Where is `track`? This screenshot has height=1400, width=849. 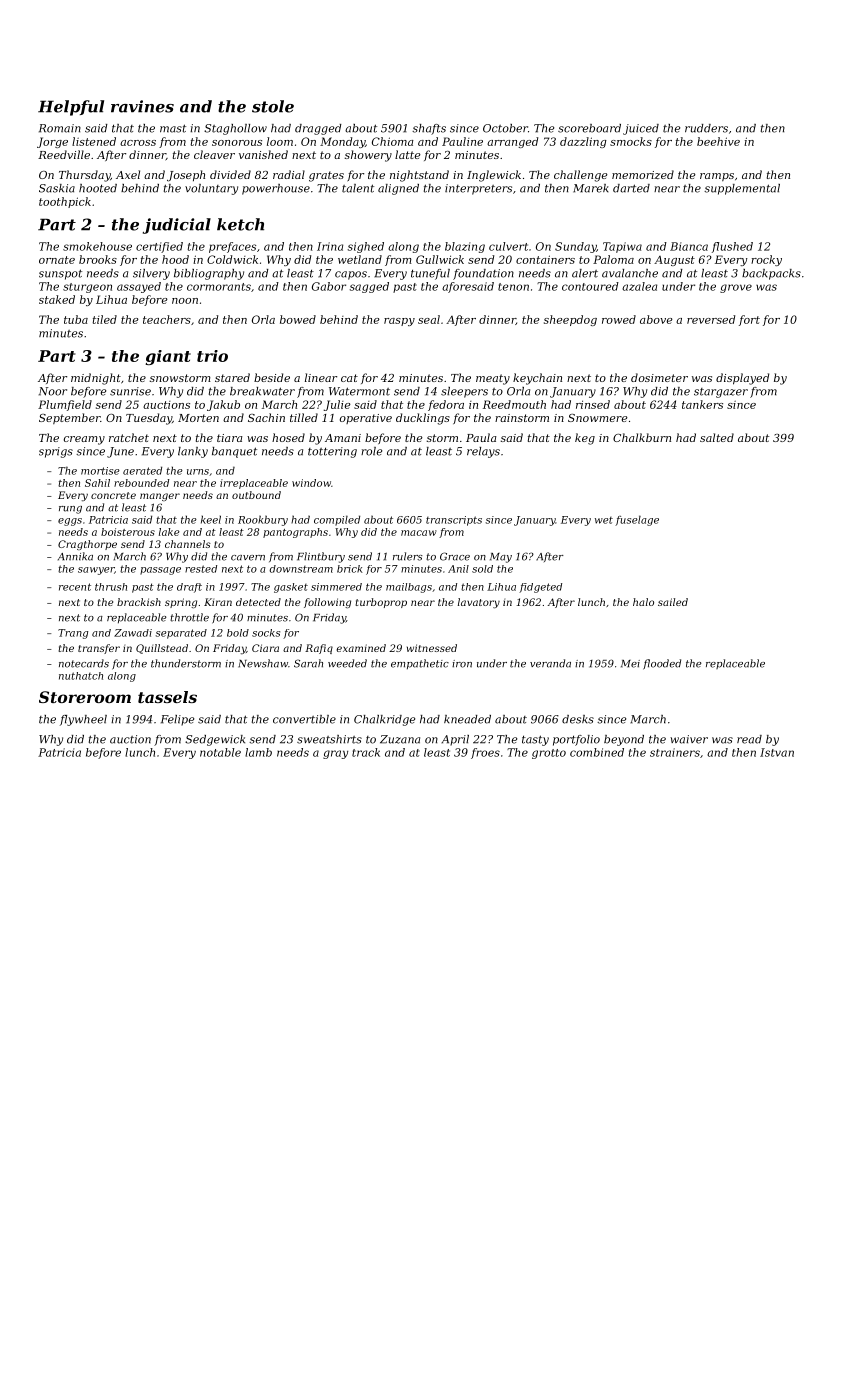
track is located at coordinates (366, 752).
